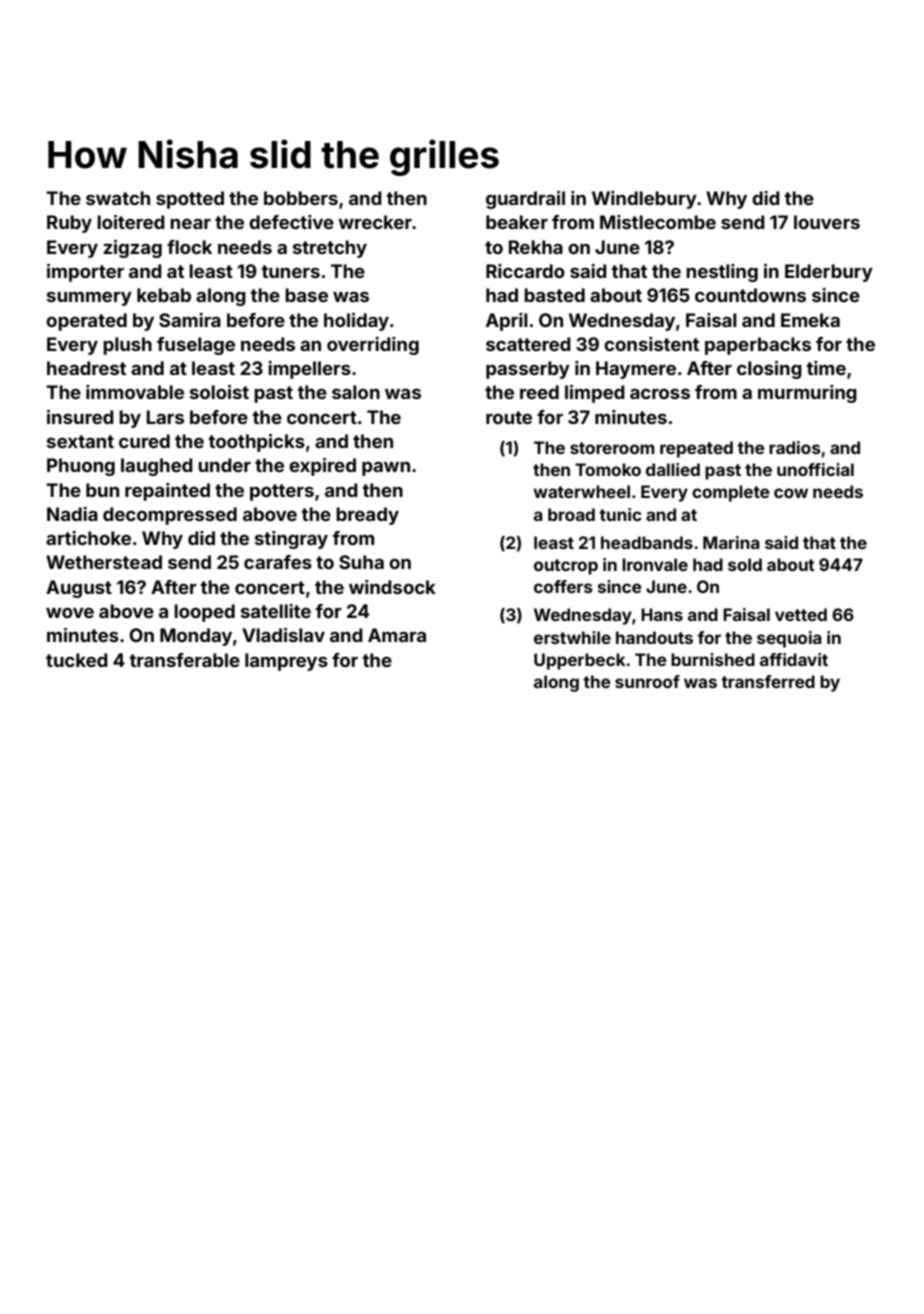 The height and width of the screenshot is (1314, 924). Describe the element at coordinates (829, 273) in the screenshot. I see `Elderbury` at that location.
